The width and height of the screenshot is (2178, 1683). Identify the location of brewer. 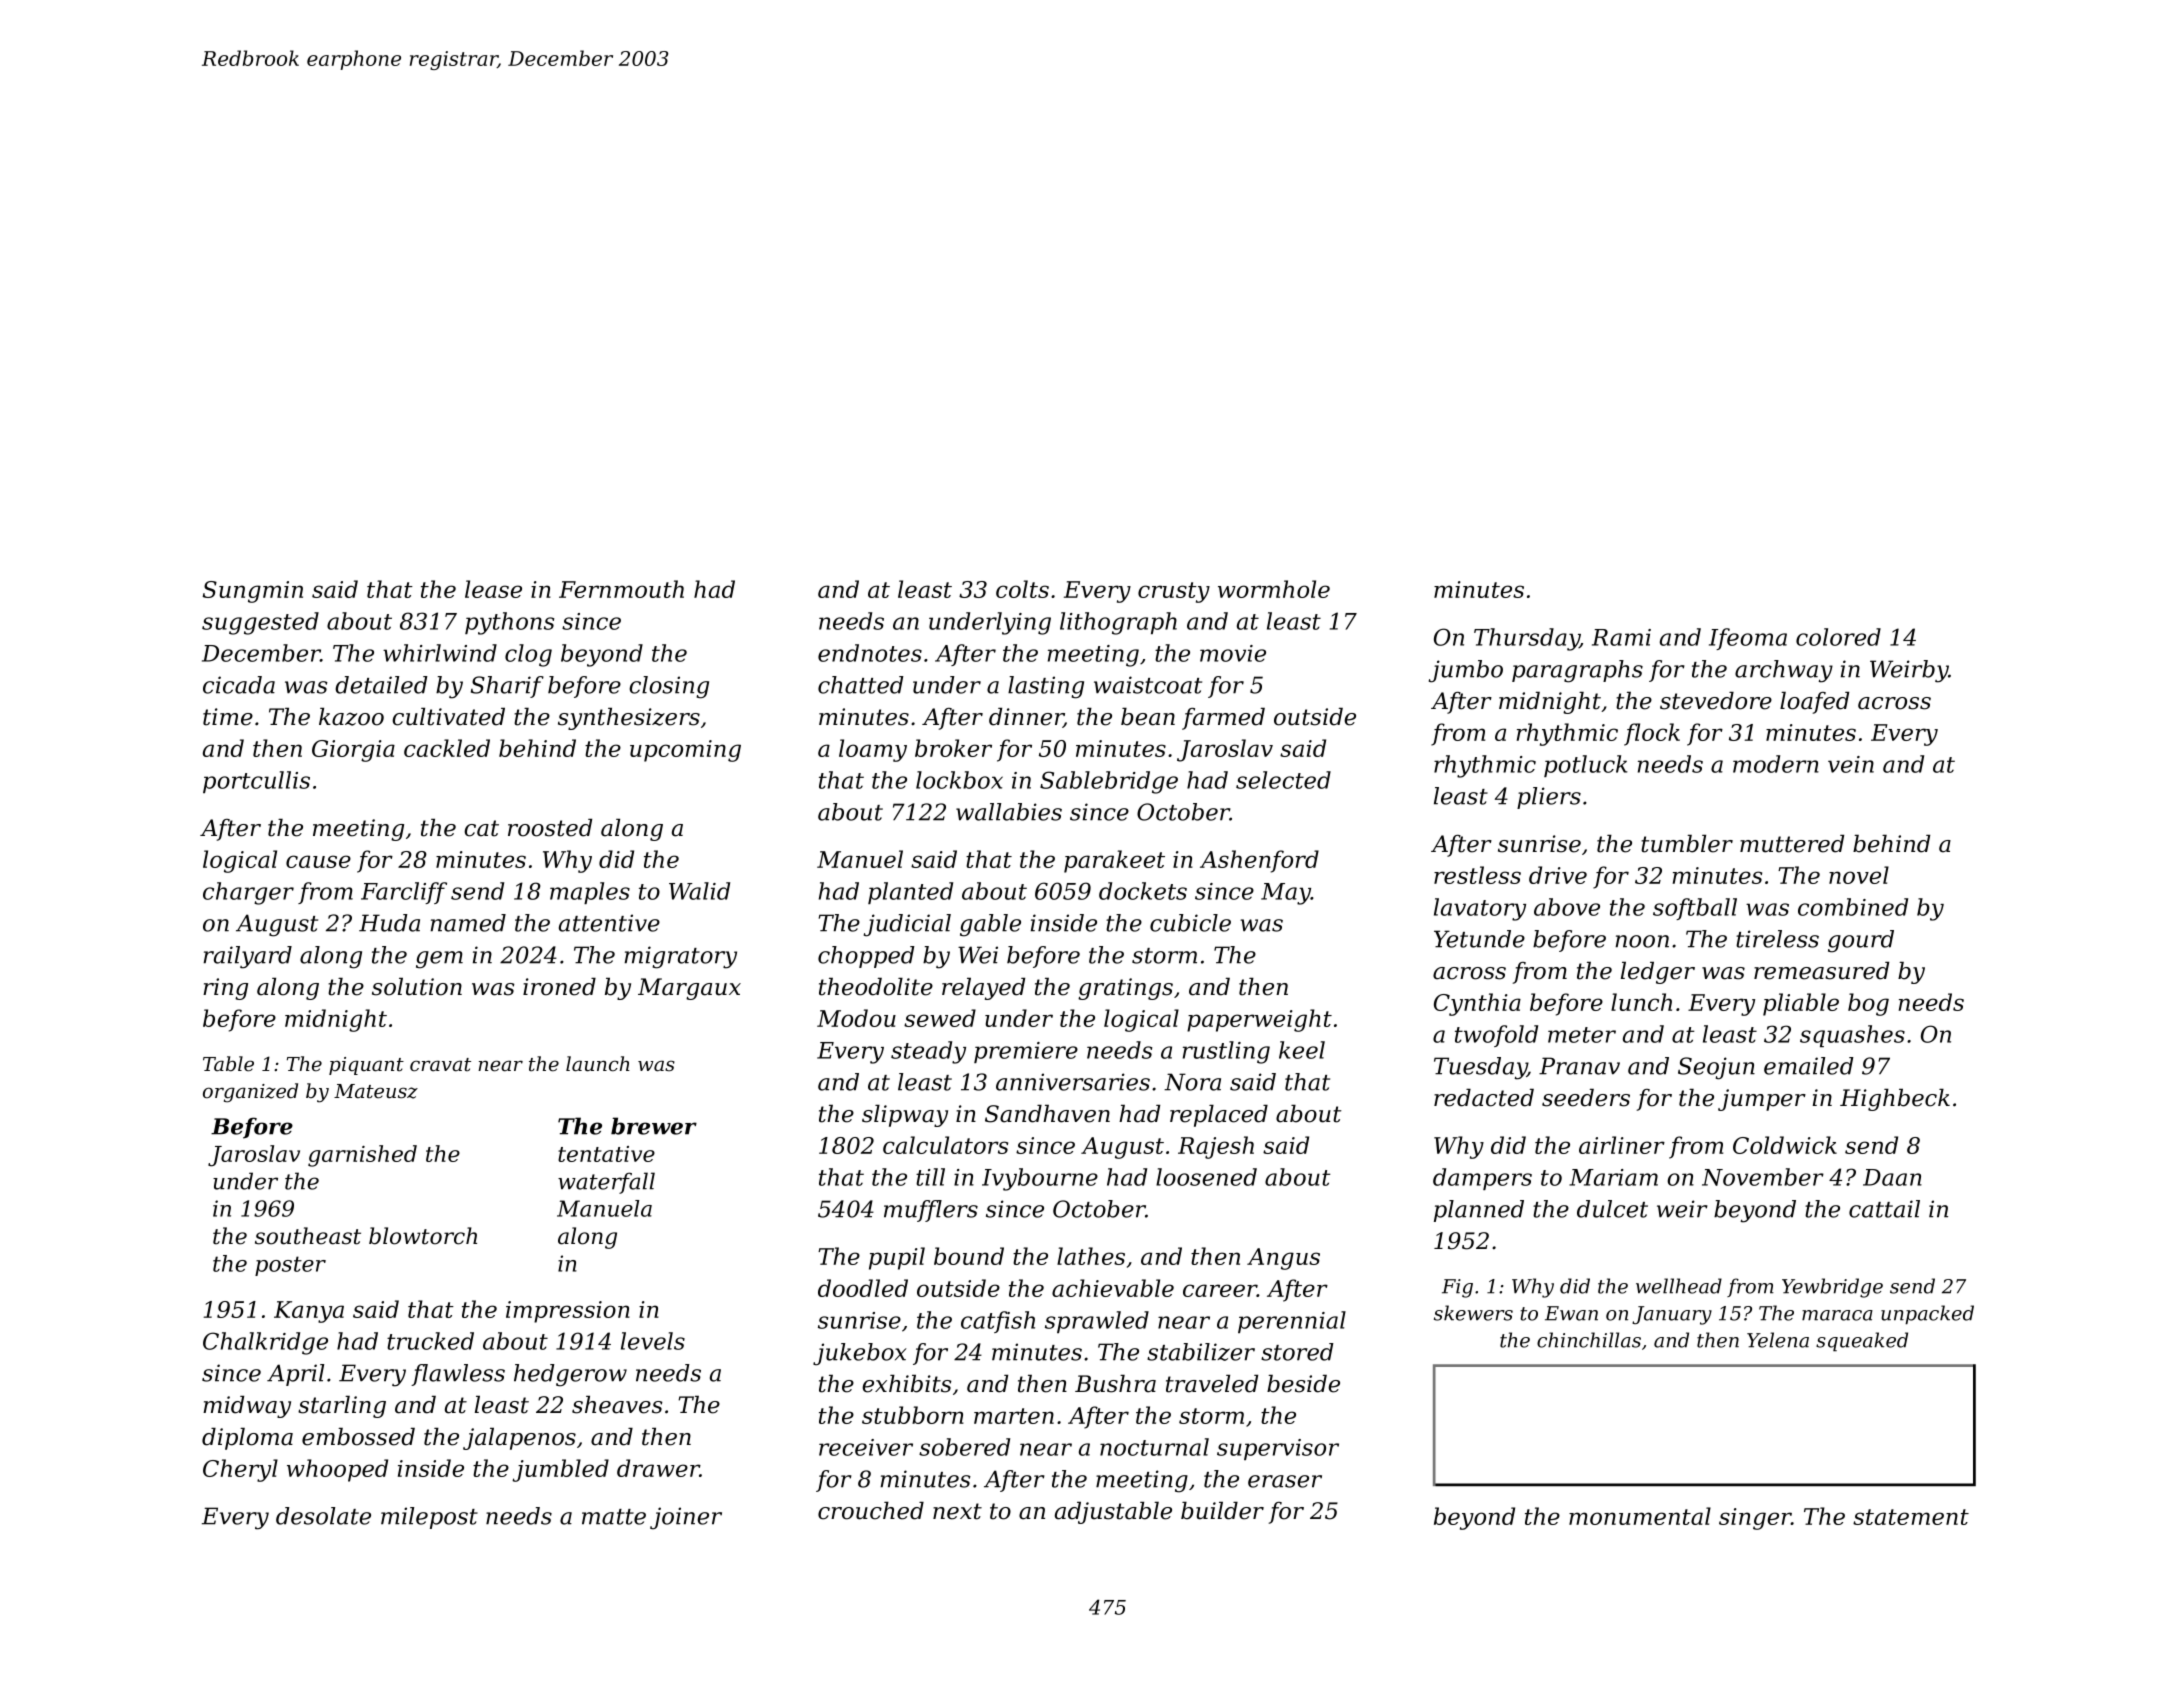
(654, 1126).
